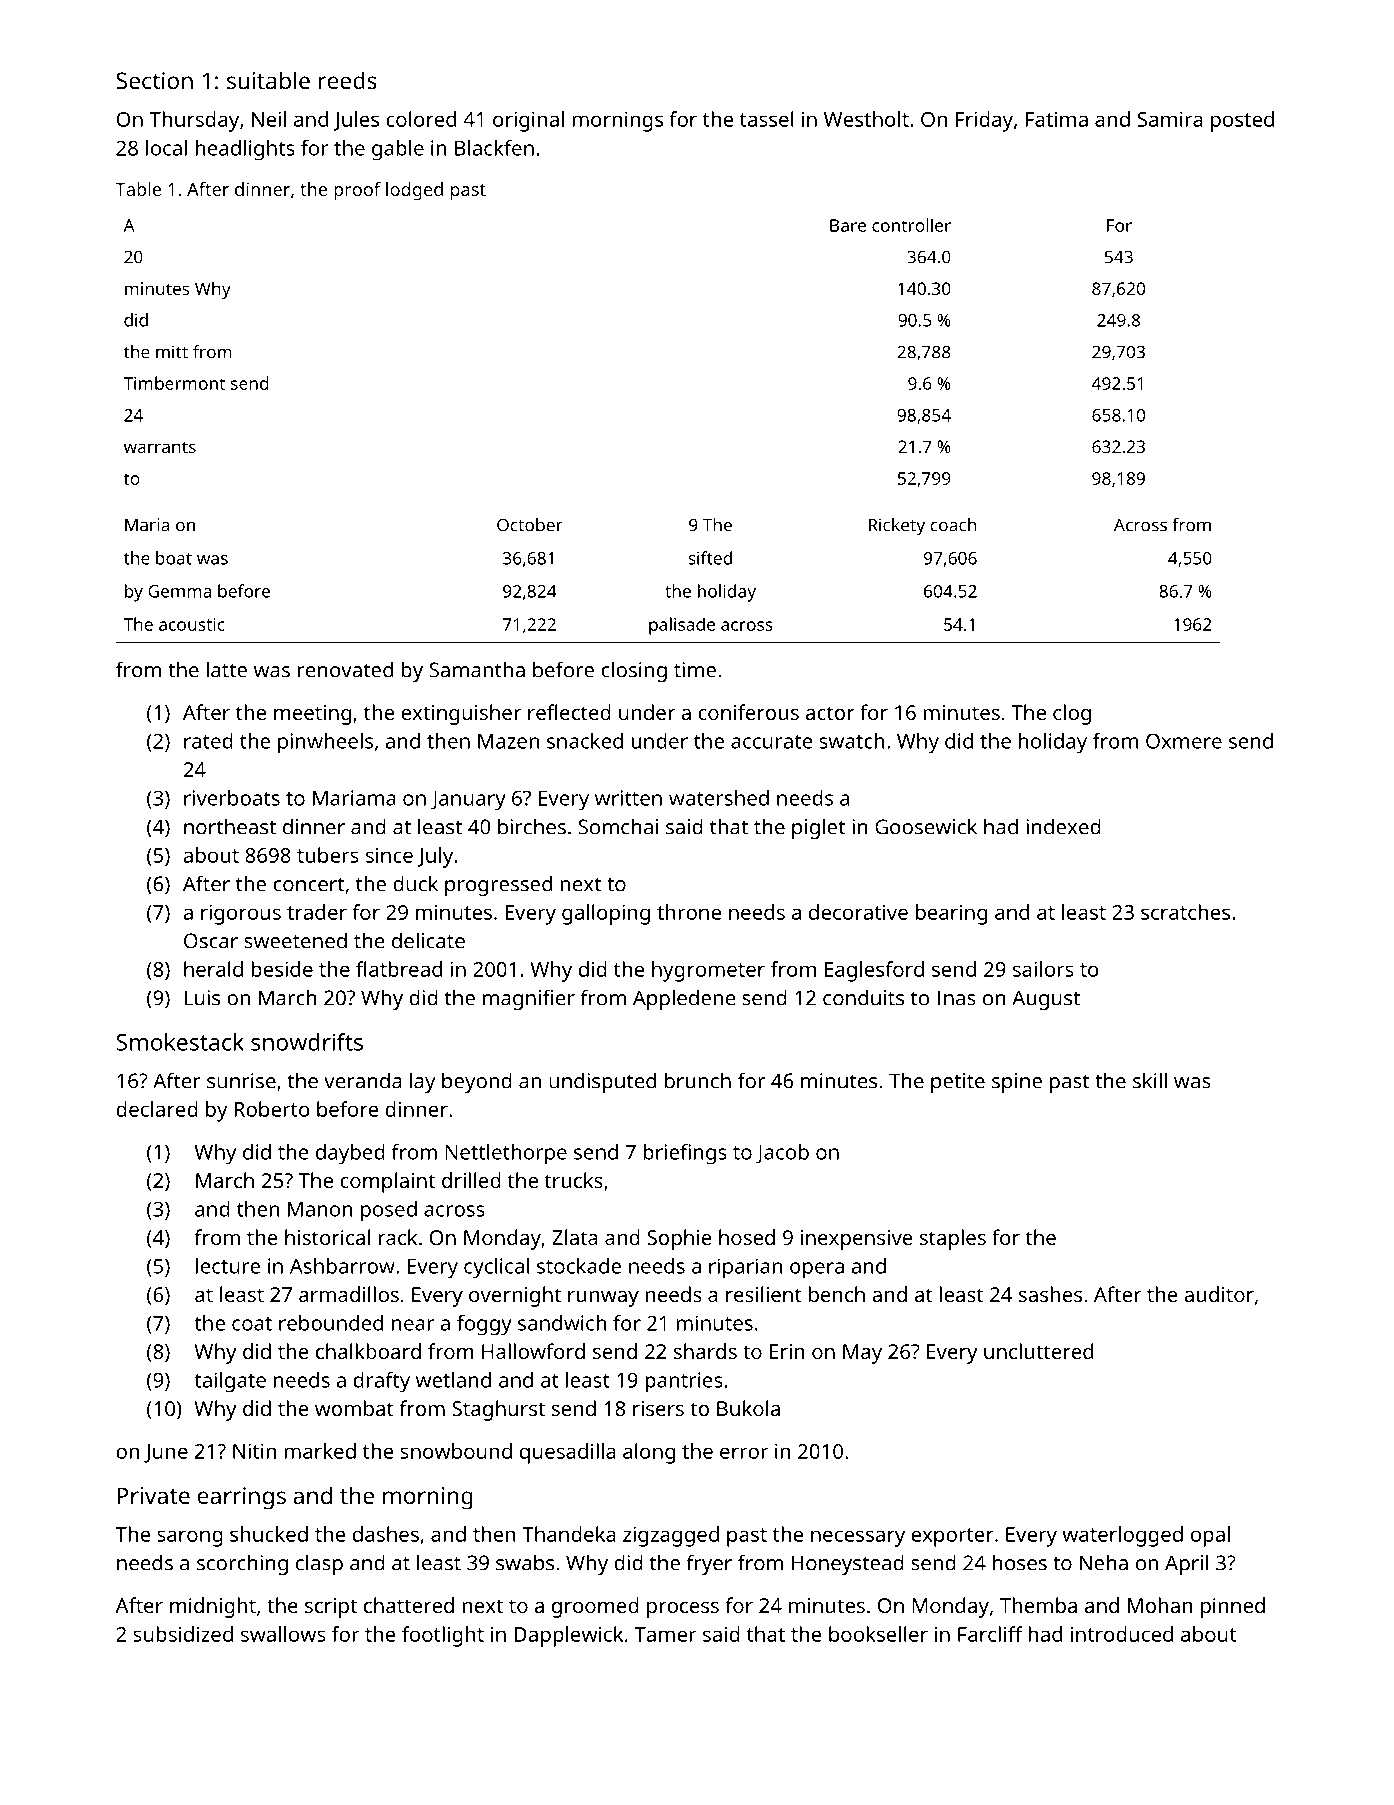 This screenshot has width=1394, height=1805. Describe the element at coordinates (283, 1634) in the screenshot. I see `swallows` at that location.
